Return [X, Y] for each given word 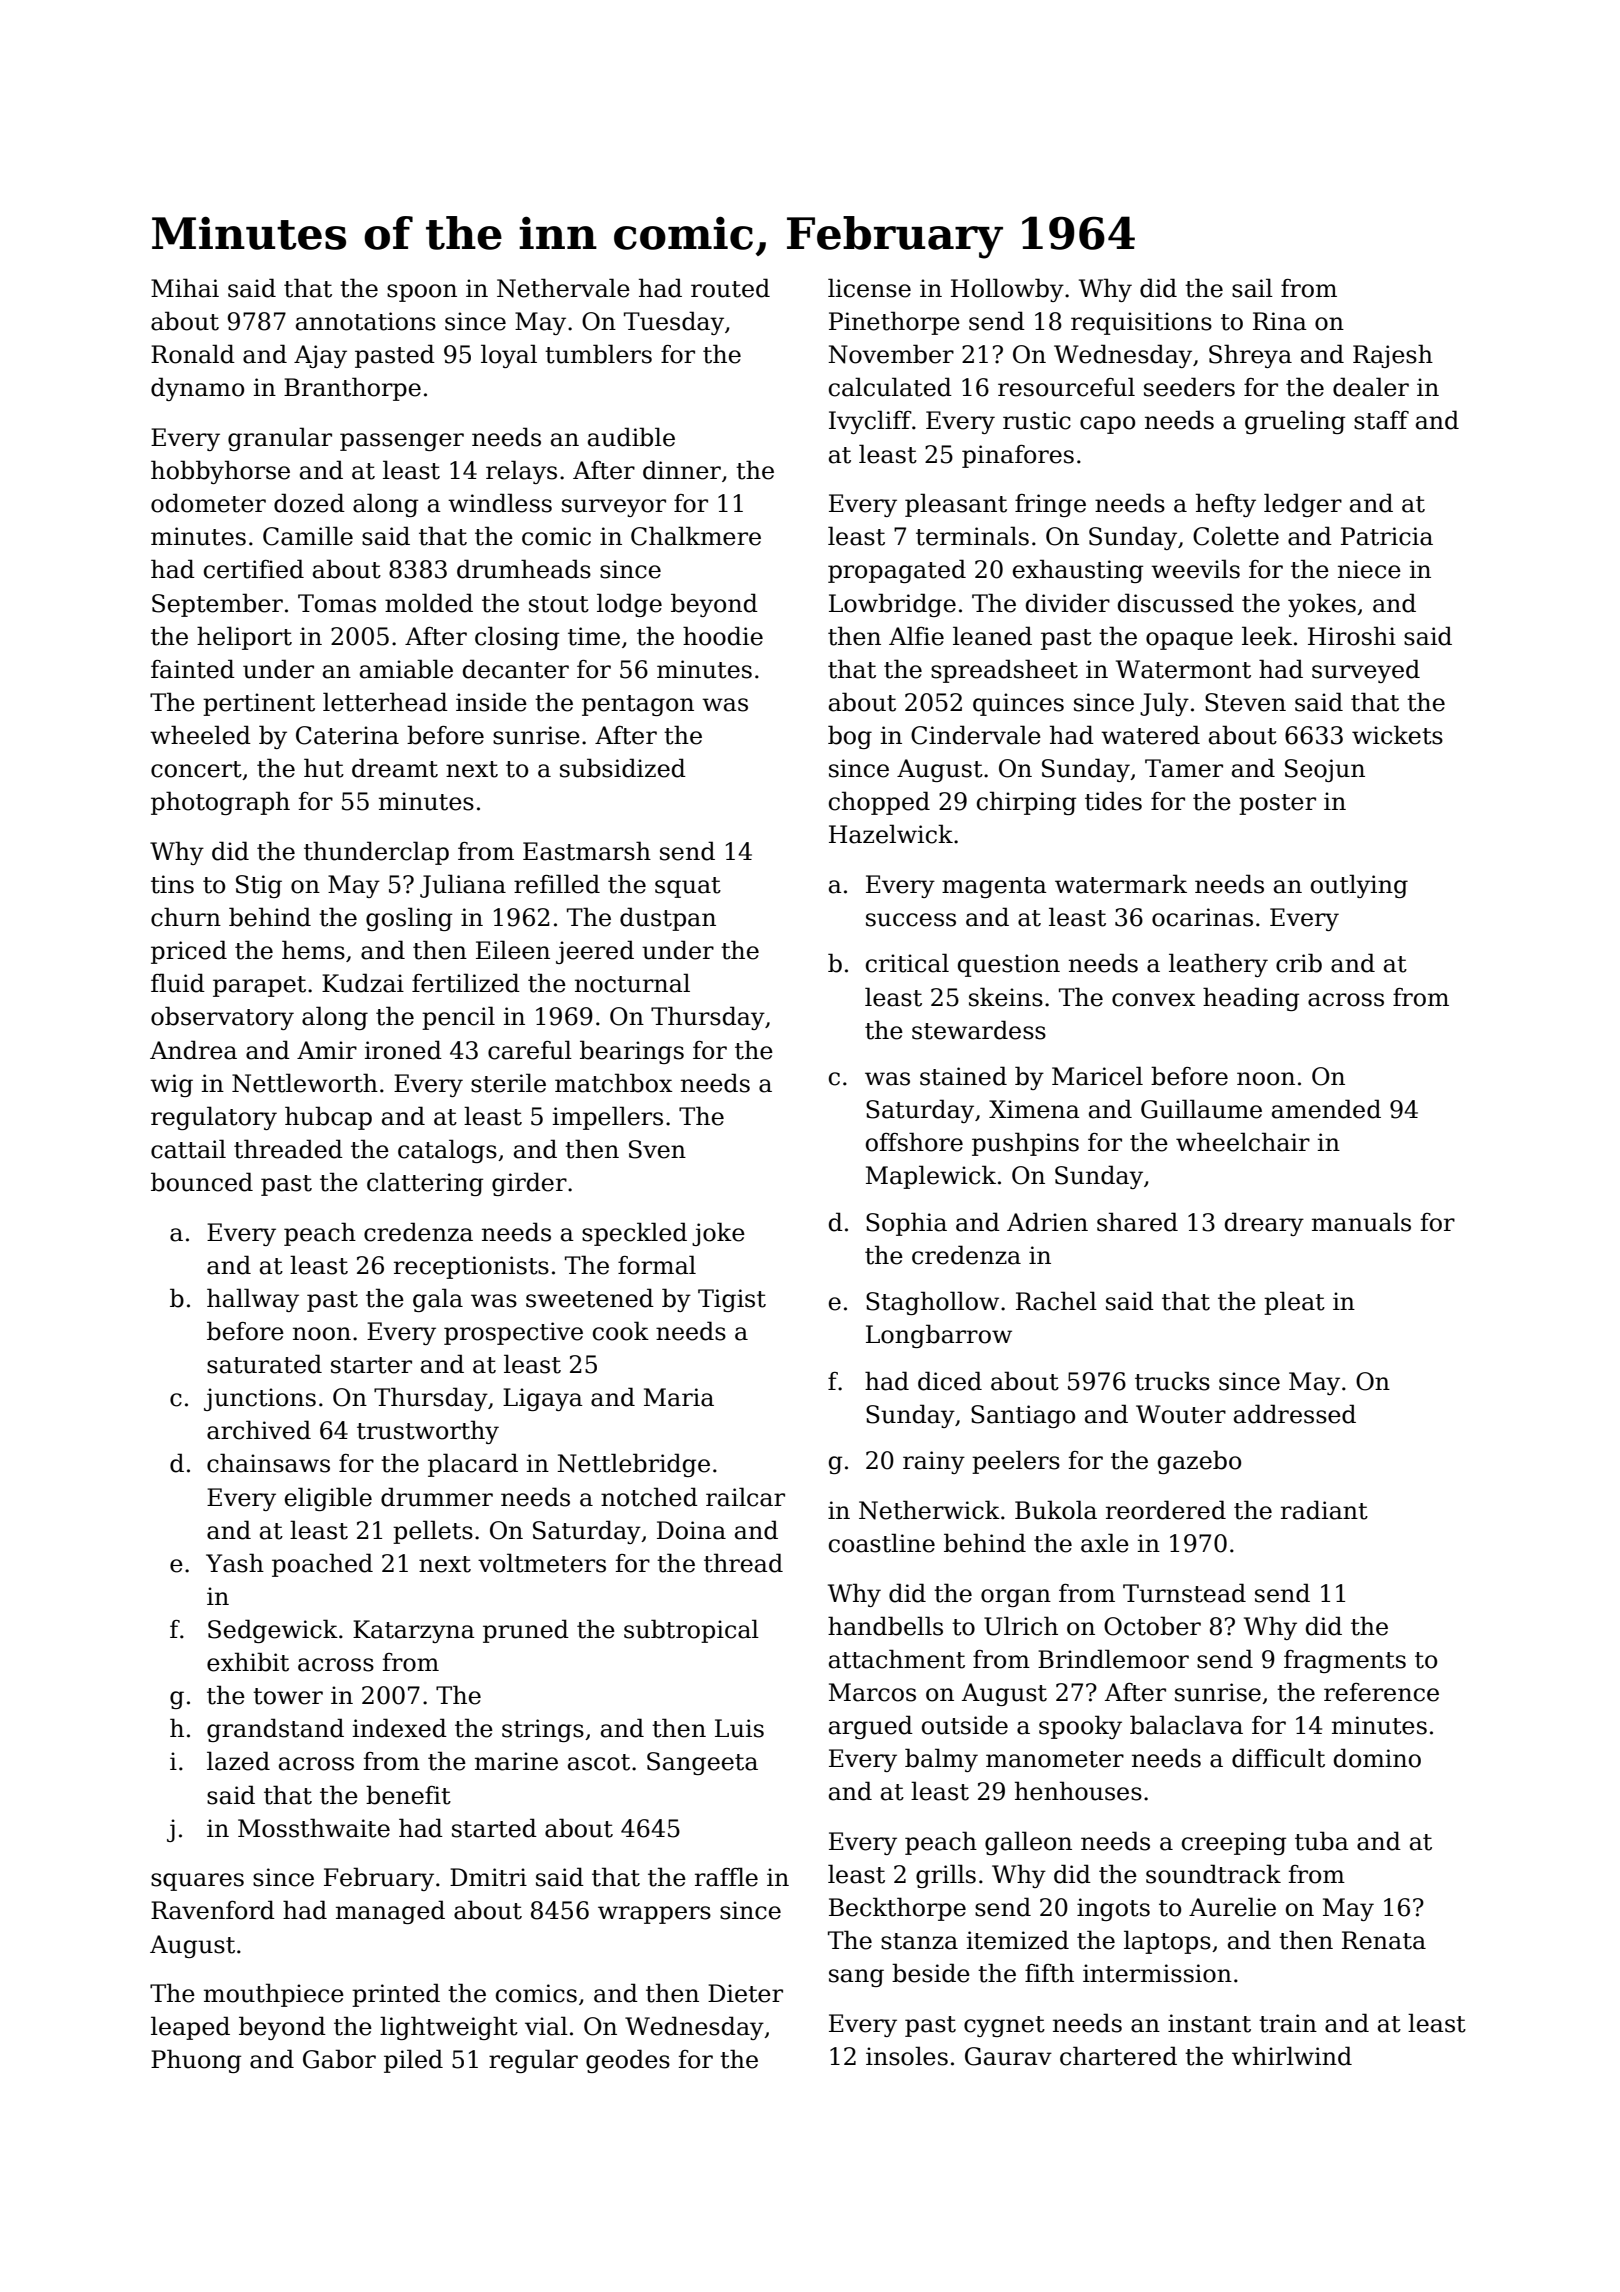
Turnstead [1184, 1593]
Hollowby [1007, 290]
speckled [634, 1234]
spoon [422, 293]
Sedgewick [273, 1631]
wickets [1397, 735]
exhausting [1078, 571]
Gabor [339, 2059]
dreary [1264, 1224]
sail [1252, 288]
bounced [202, 1182]
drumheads [524, 569]
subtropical [691, 1631]
